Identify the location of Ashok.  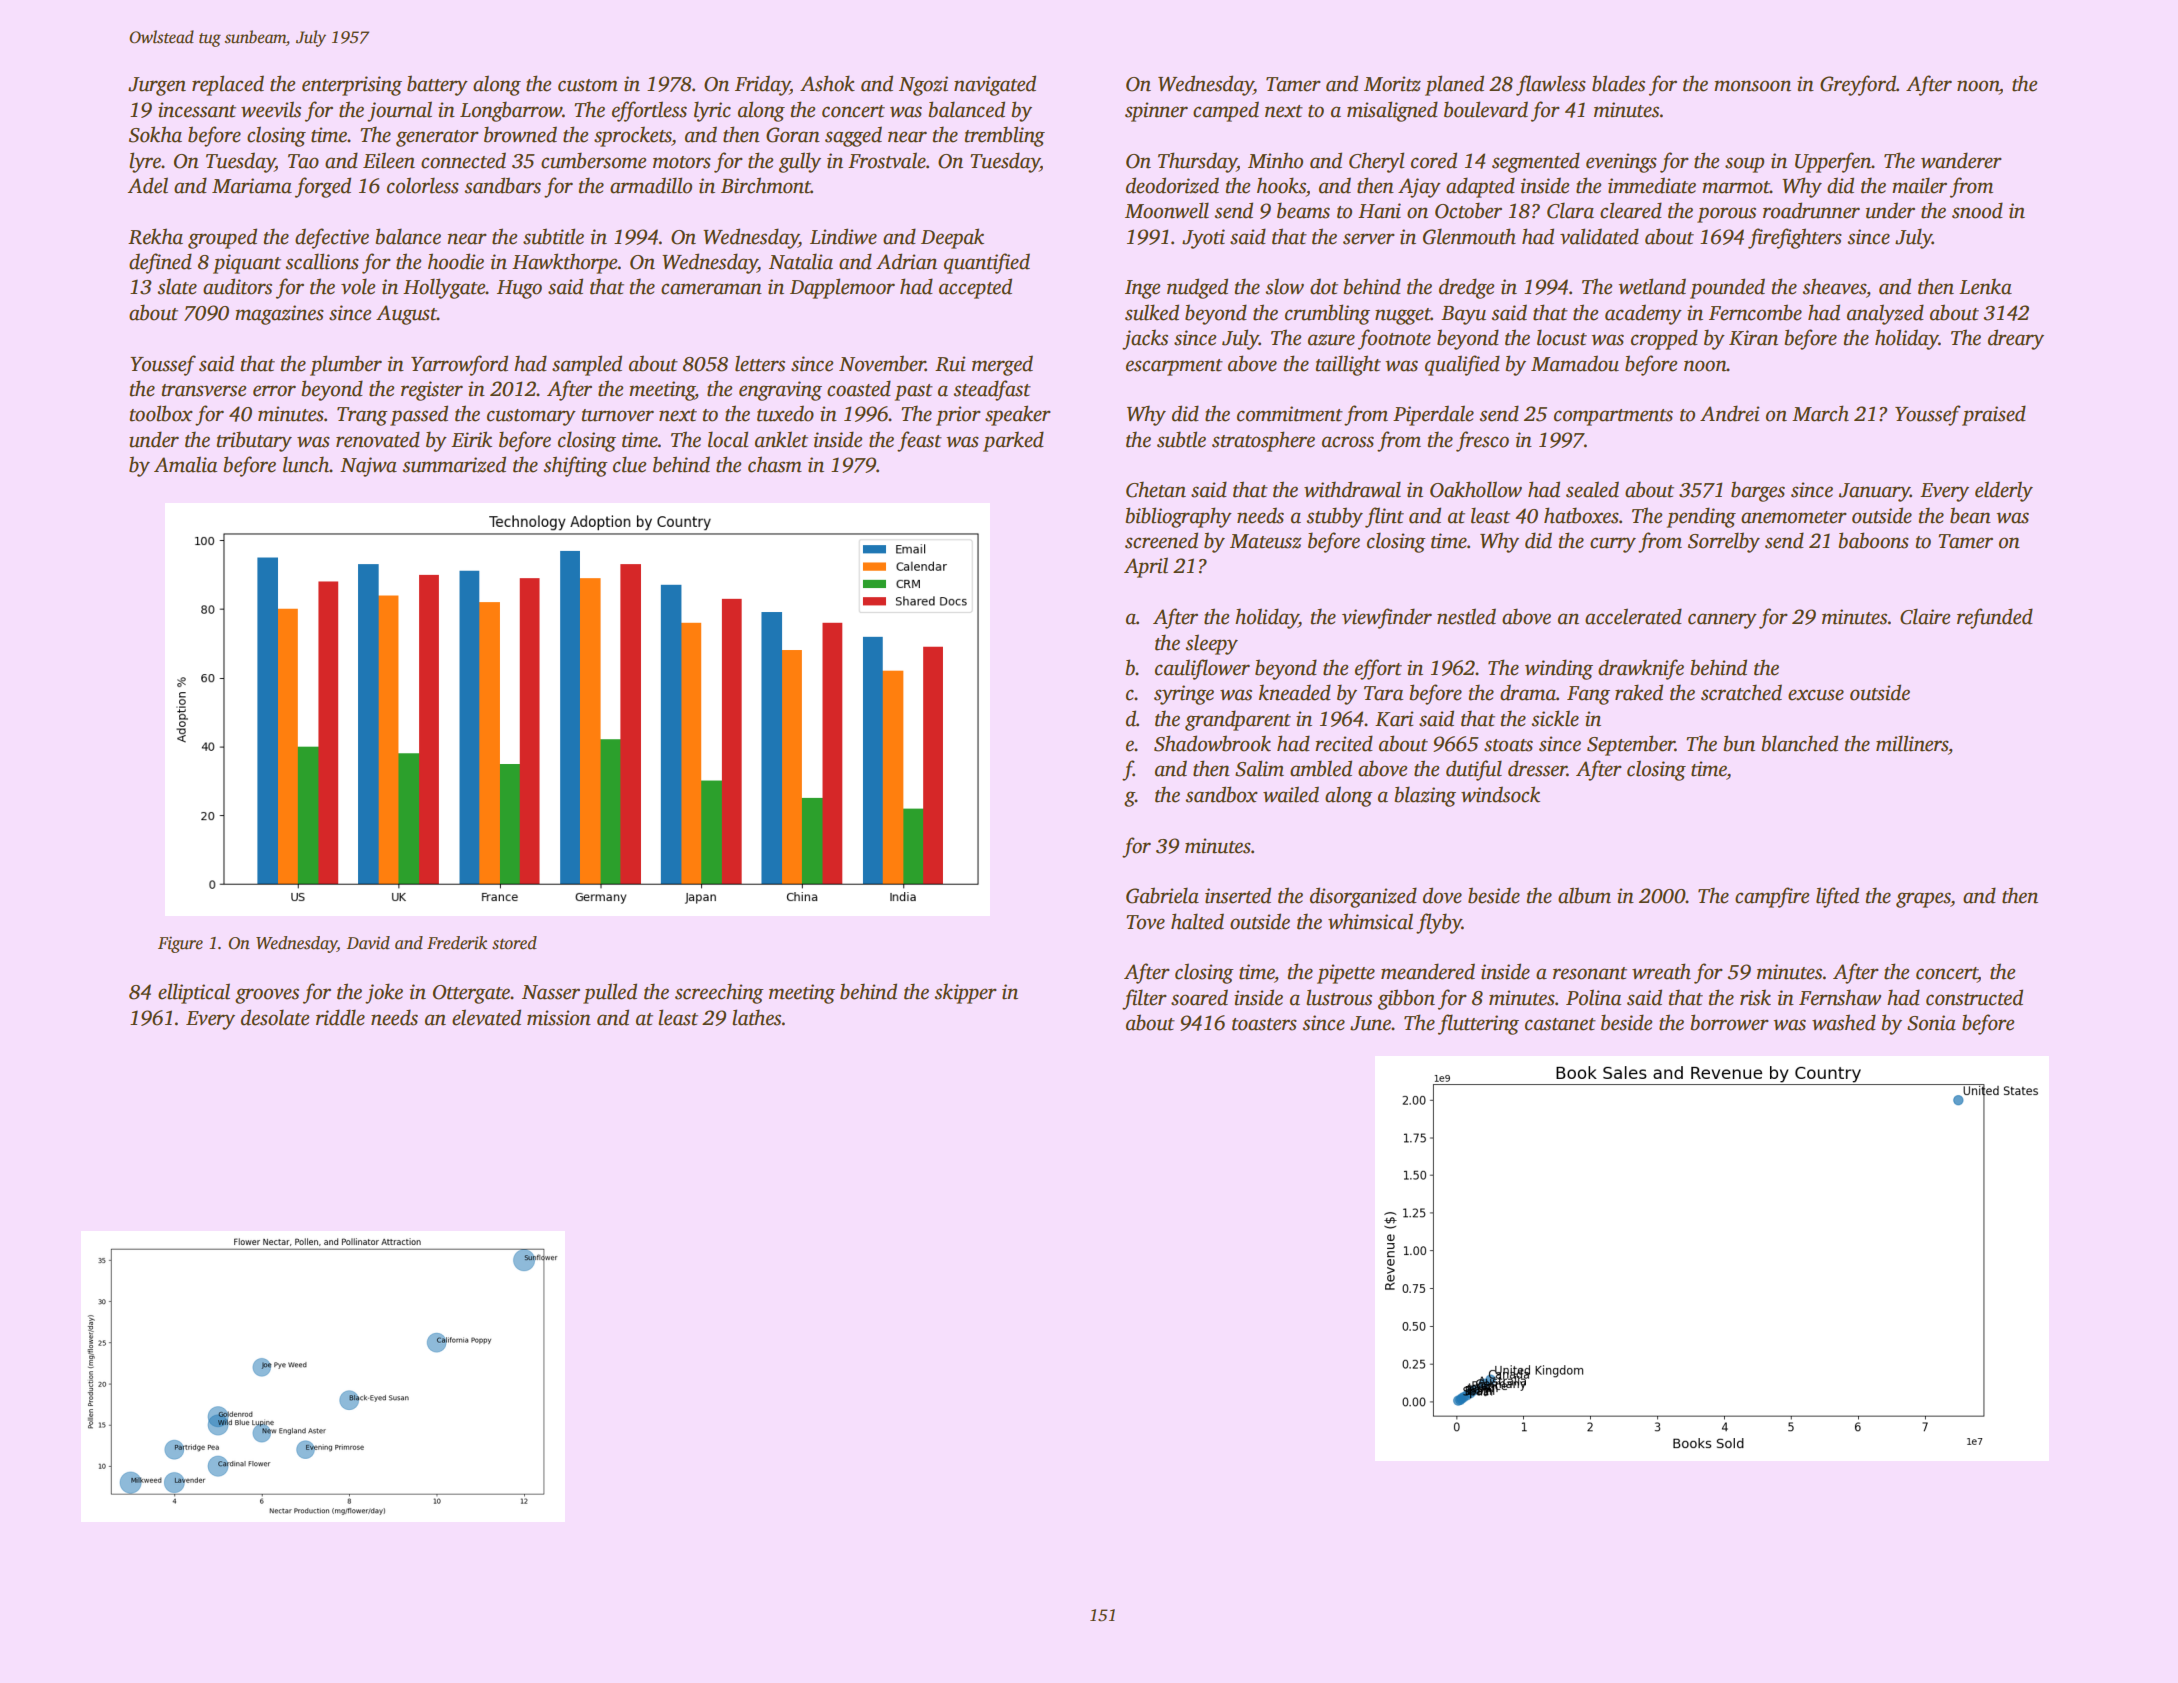
(827, 83).
